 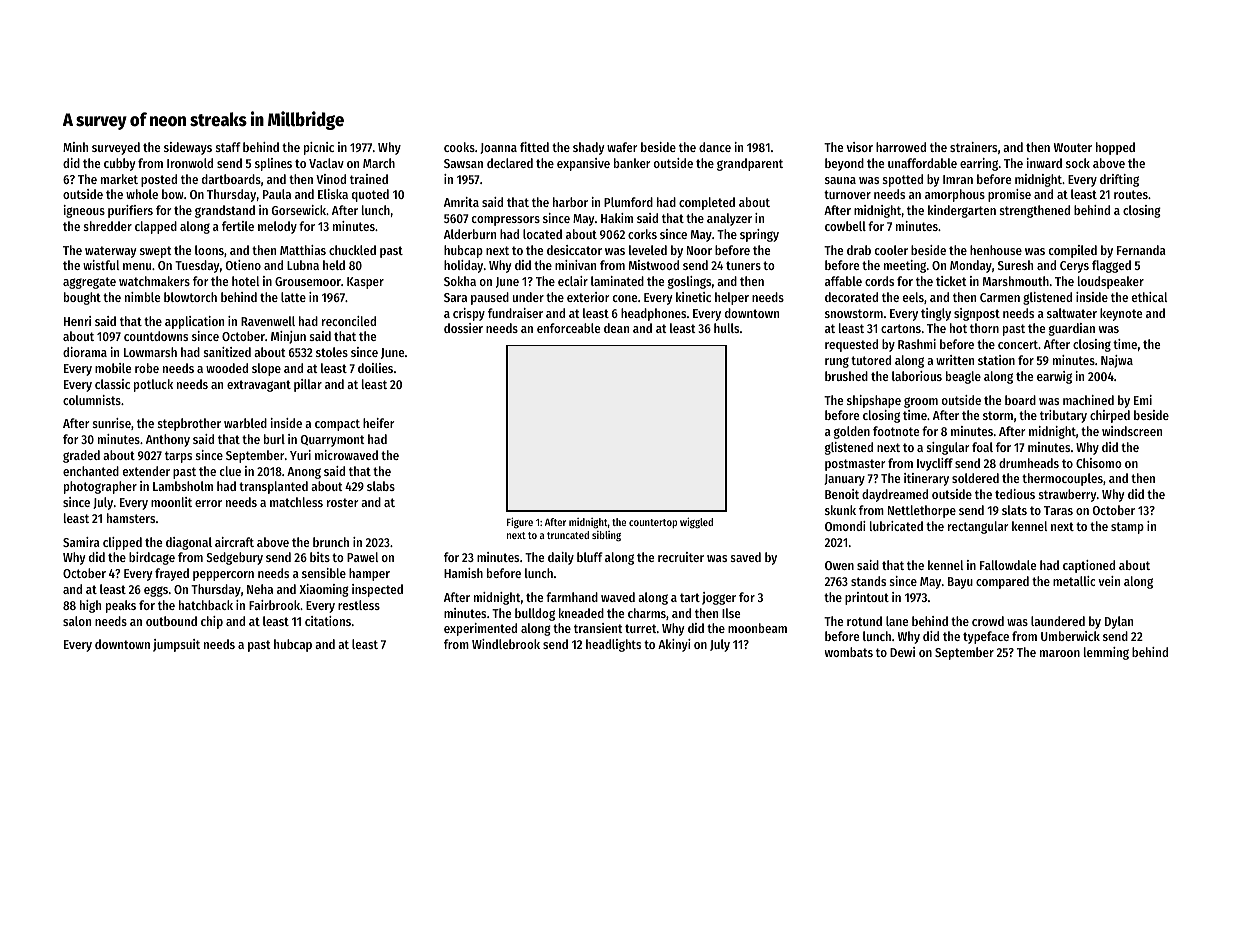 What do you see at coordinates (463, 328) in the screenshot?
I see `dossier` at bounding box center [463, 328].
